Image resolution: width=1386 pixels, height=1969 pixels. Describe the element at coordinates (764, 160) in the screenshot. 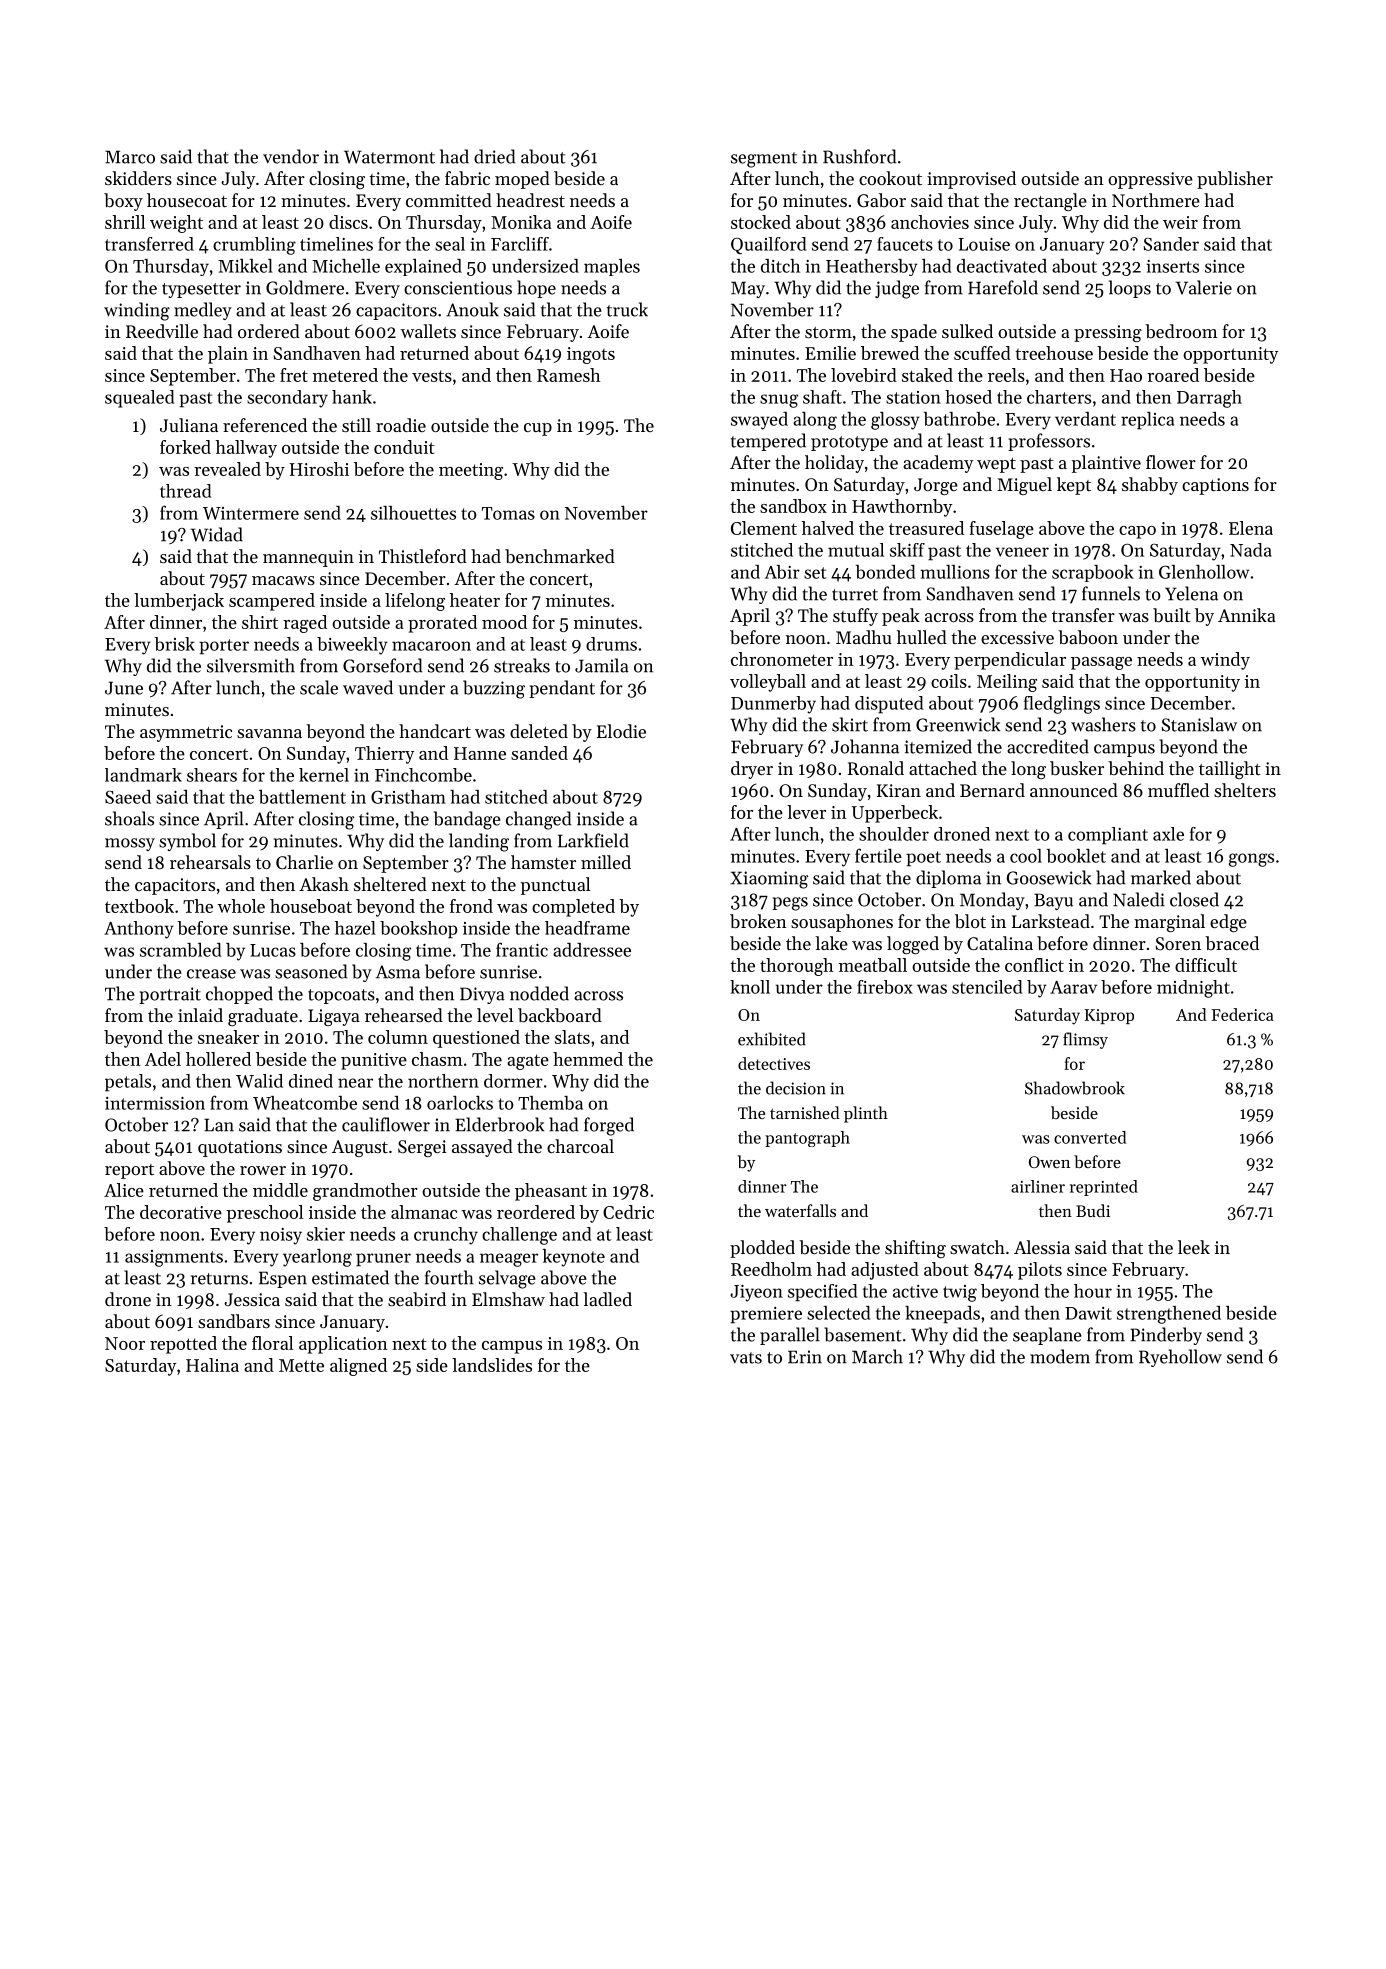

I see `segment` at that location.
